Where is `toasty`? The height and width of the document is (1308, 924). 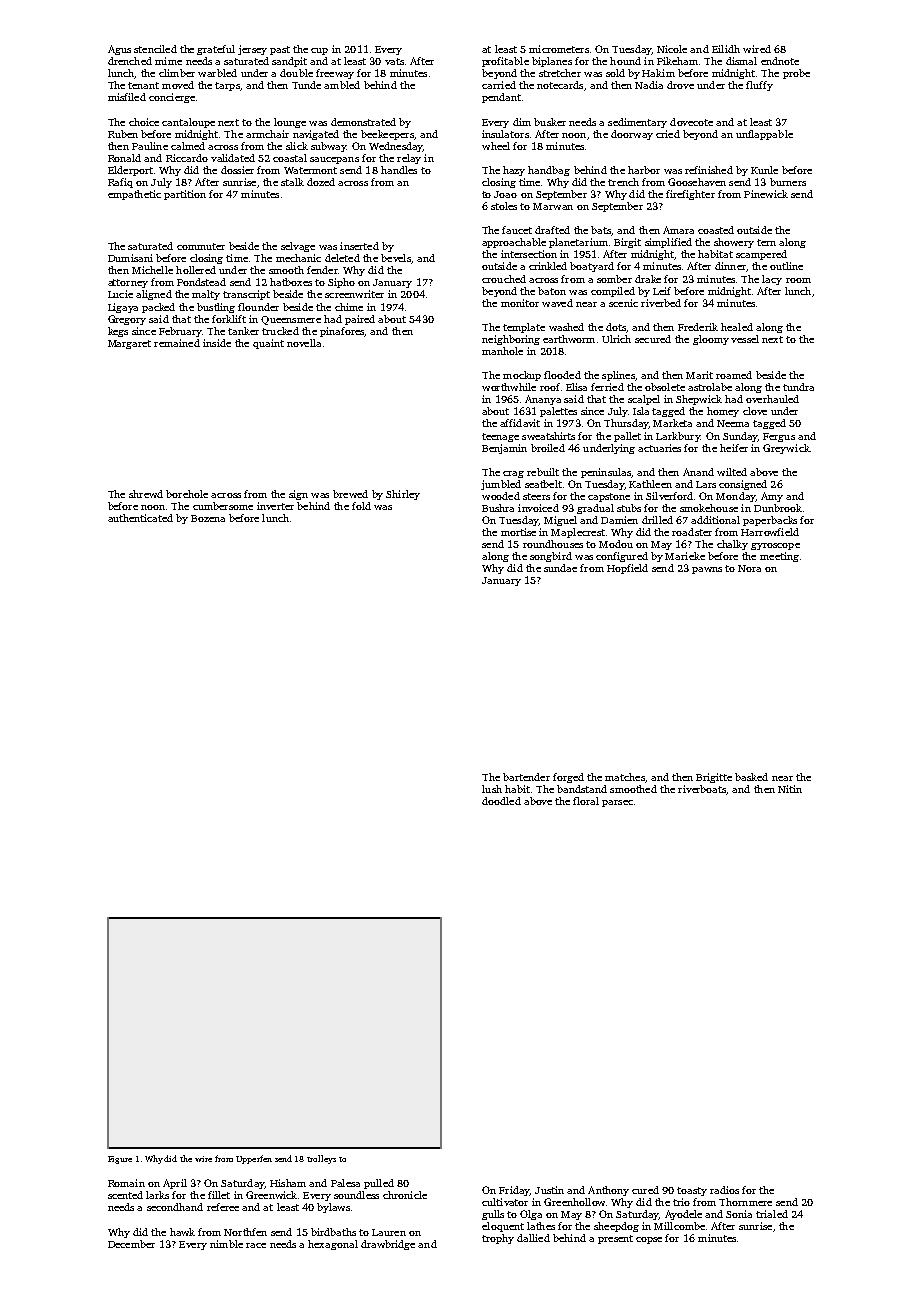
toasty is located at coordinates (692, 1191).
